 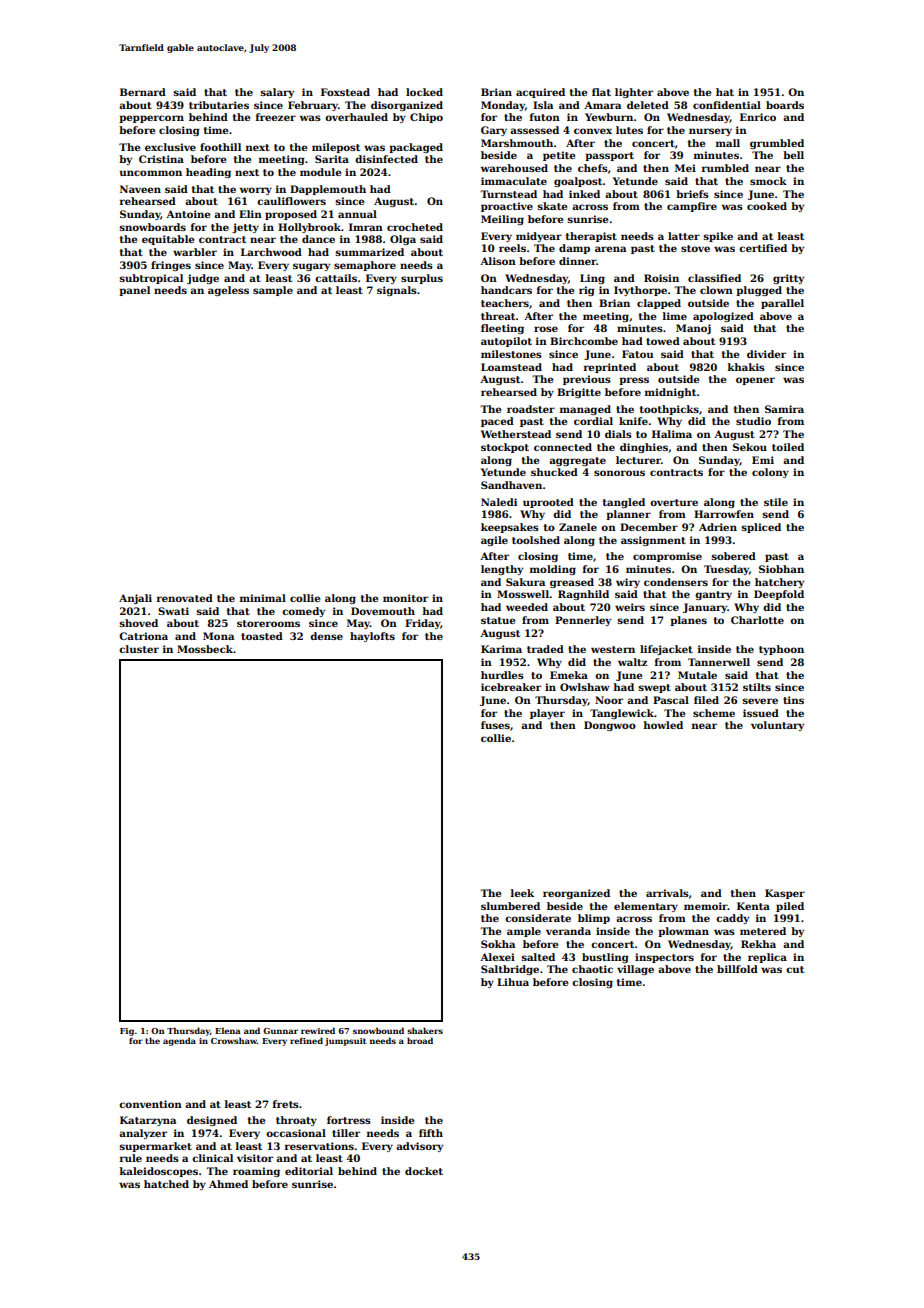 What do you see at coordinates (577, 261) in the page?
I see `dinner` at bounding box center [577, 261].
